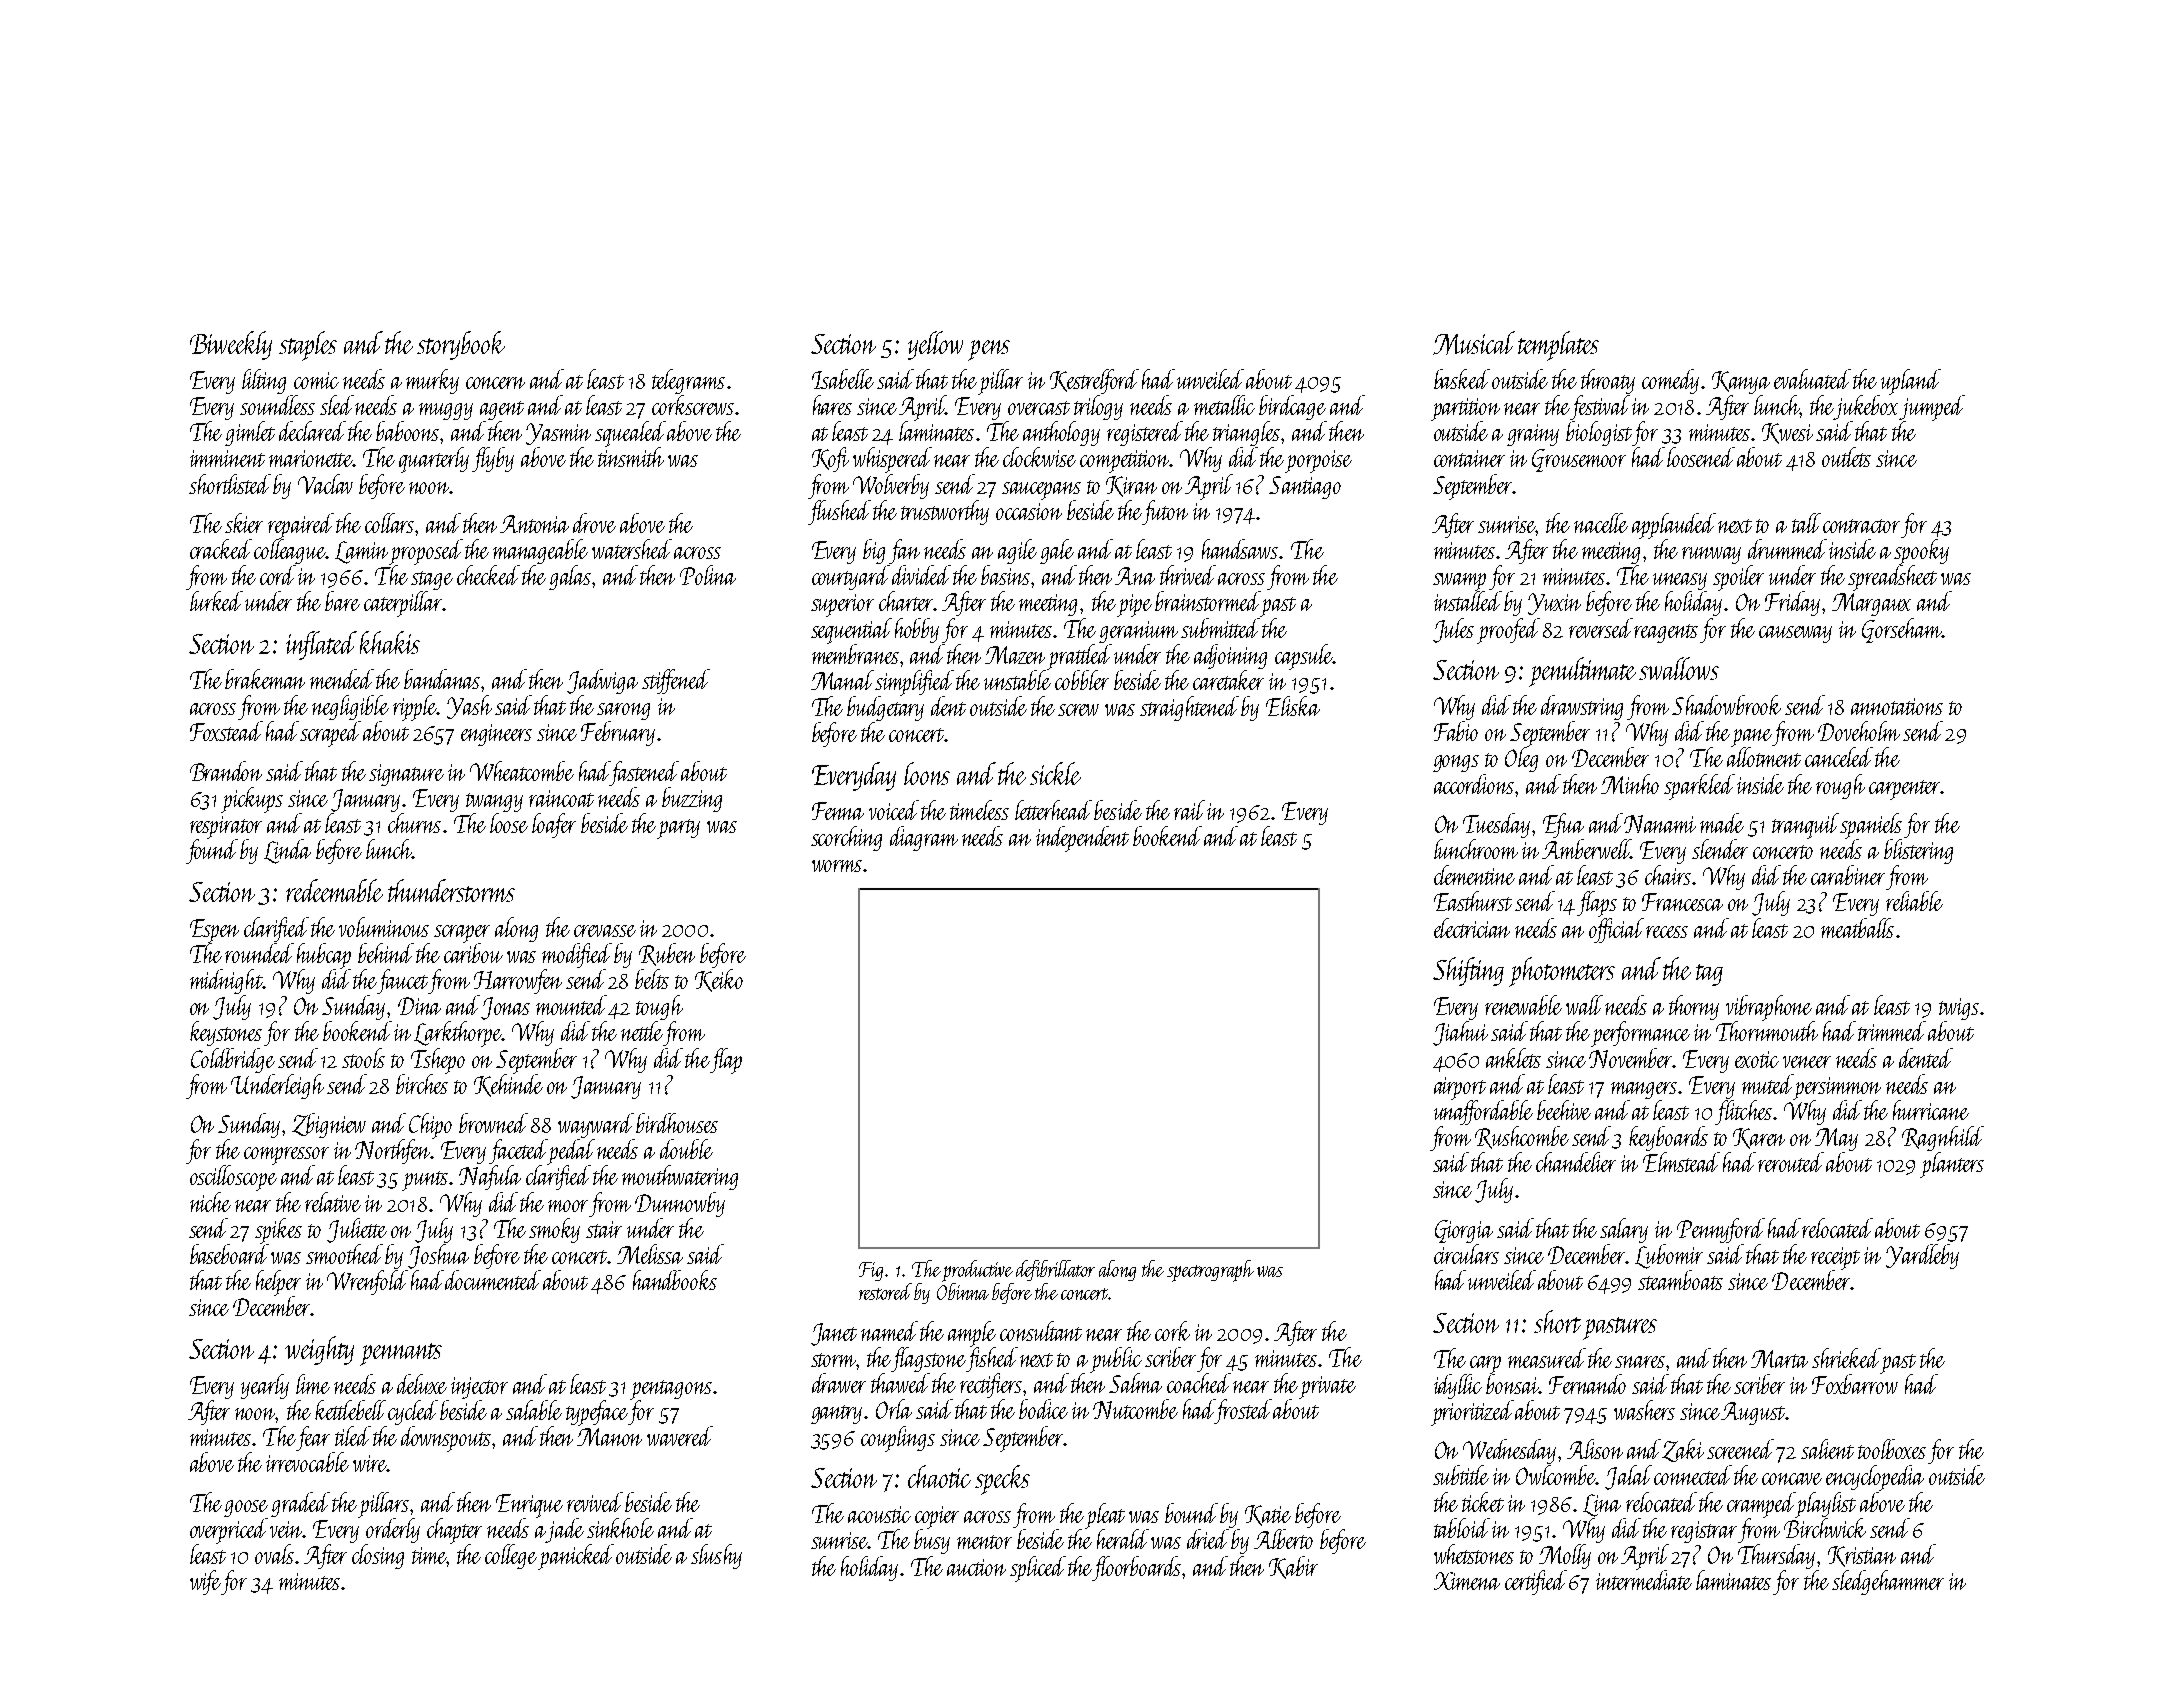  Describe the element at coordinates (1189, 810) in the screenshot. I see `rail` at that location.
